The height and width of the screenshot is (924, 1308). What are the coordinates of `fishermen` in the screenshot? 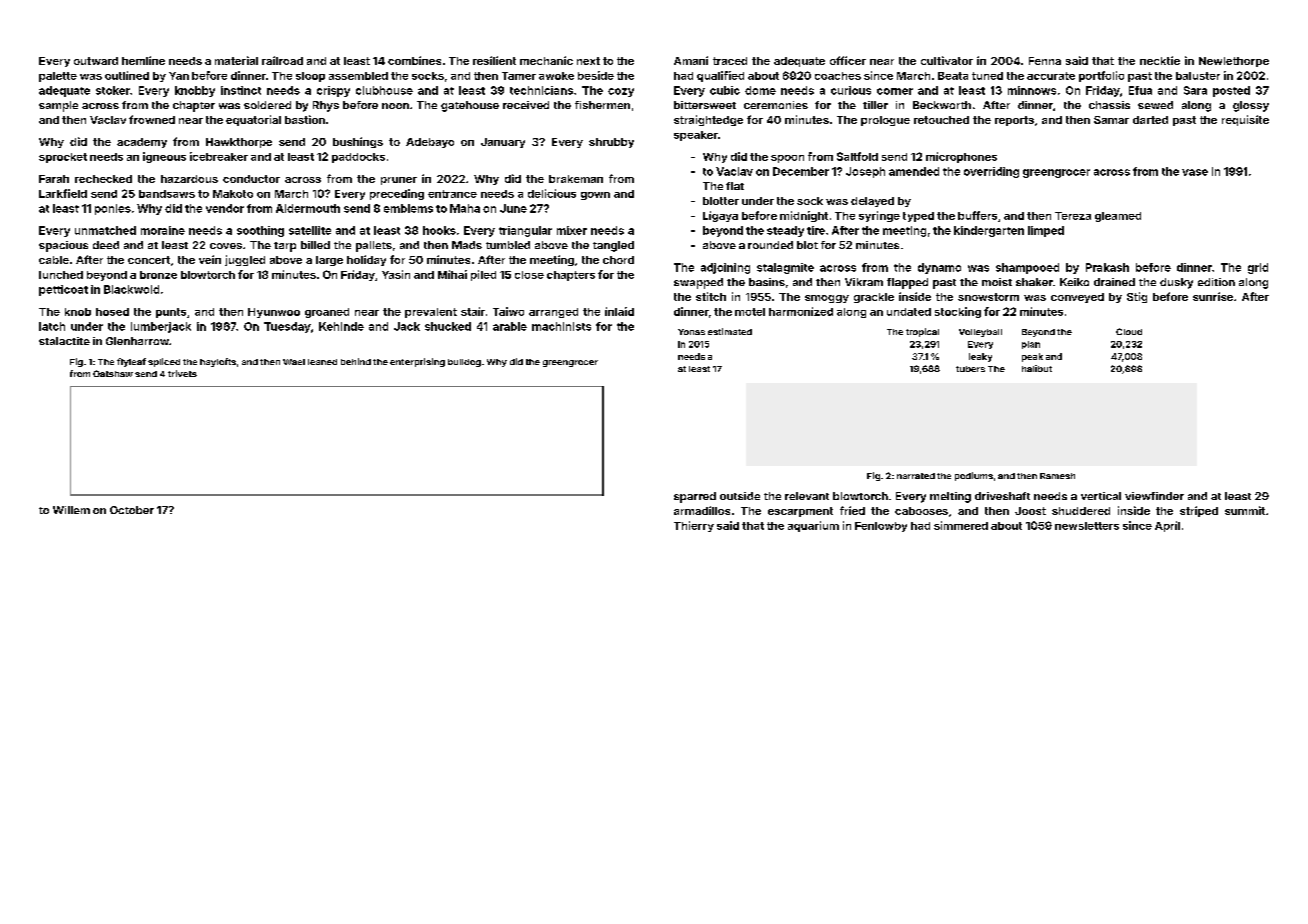 It's located at (602, 105).
